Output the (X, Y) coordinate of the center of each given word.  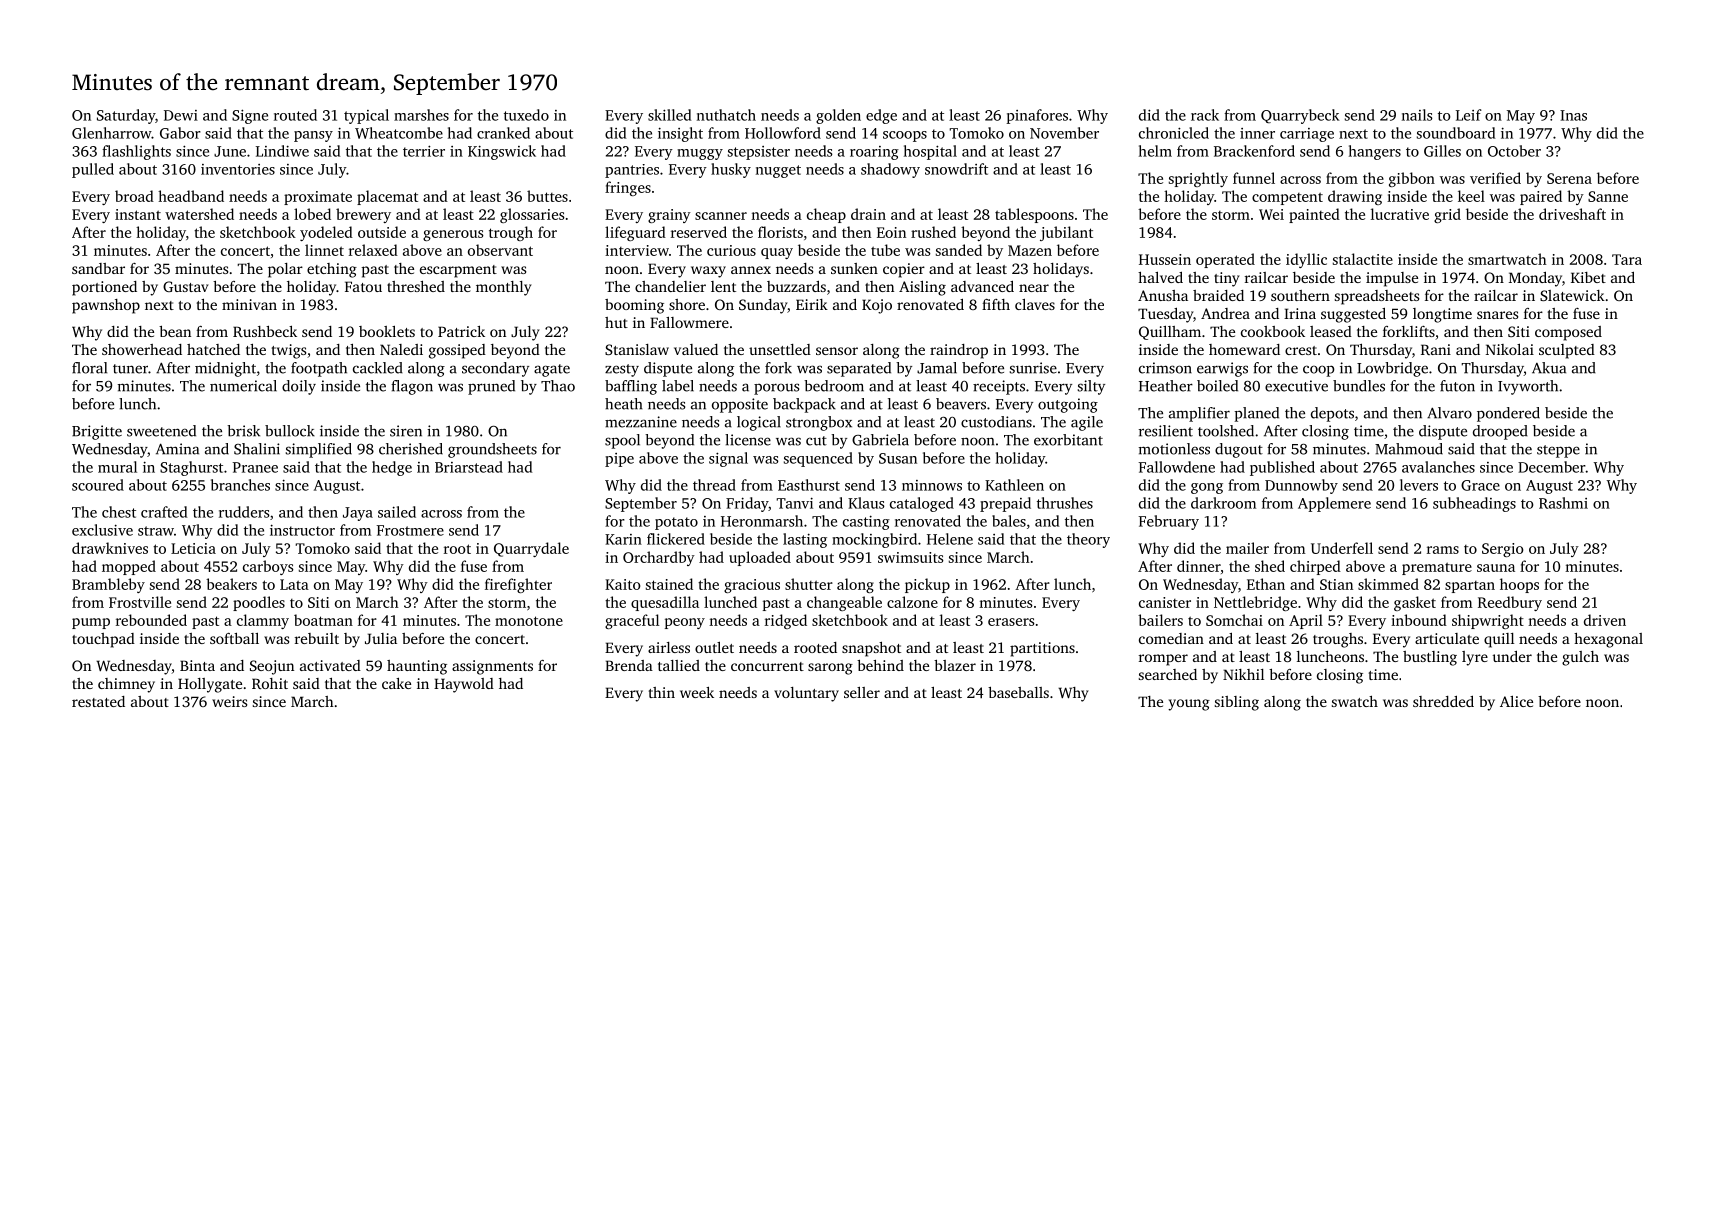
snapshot (871, 649)
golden (838, 116)
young (1189, 705)
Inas (1573, 115)
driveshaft (1572, 214)
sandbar (98, 268)
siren (406, 431)
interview (637, 250)
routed (295, 115)
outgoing (1068, 405)
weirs (229, 701)
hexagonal (1608, 640)
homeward (1244, 349)
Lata (294, 584)
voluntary (806, 694)
